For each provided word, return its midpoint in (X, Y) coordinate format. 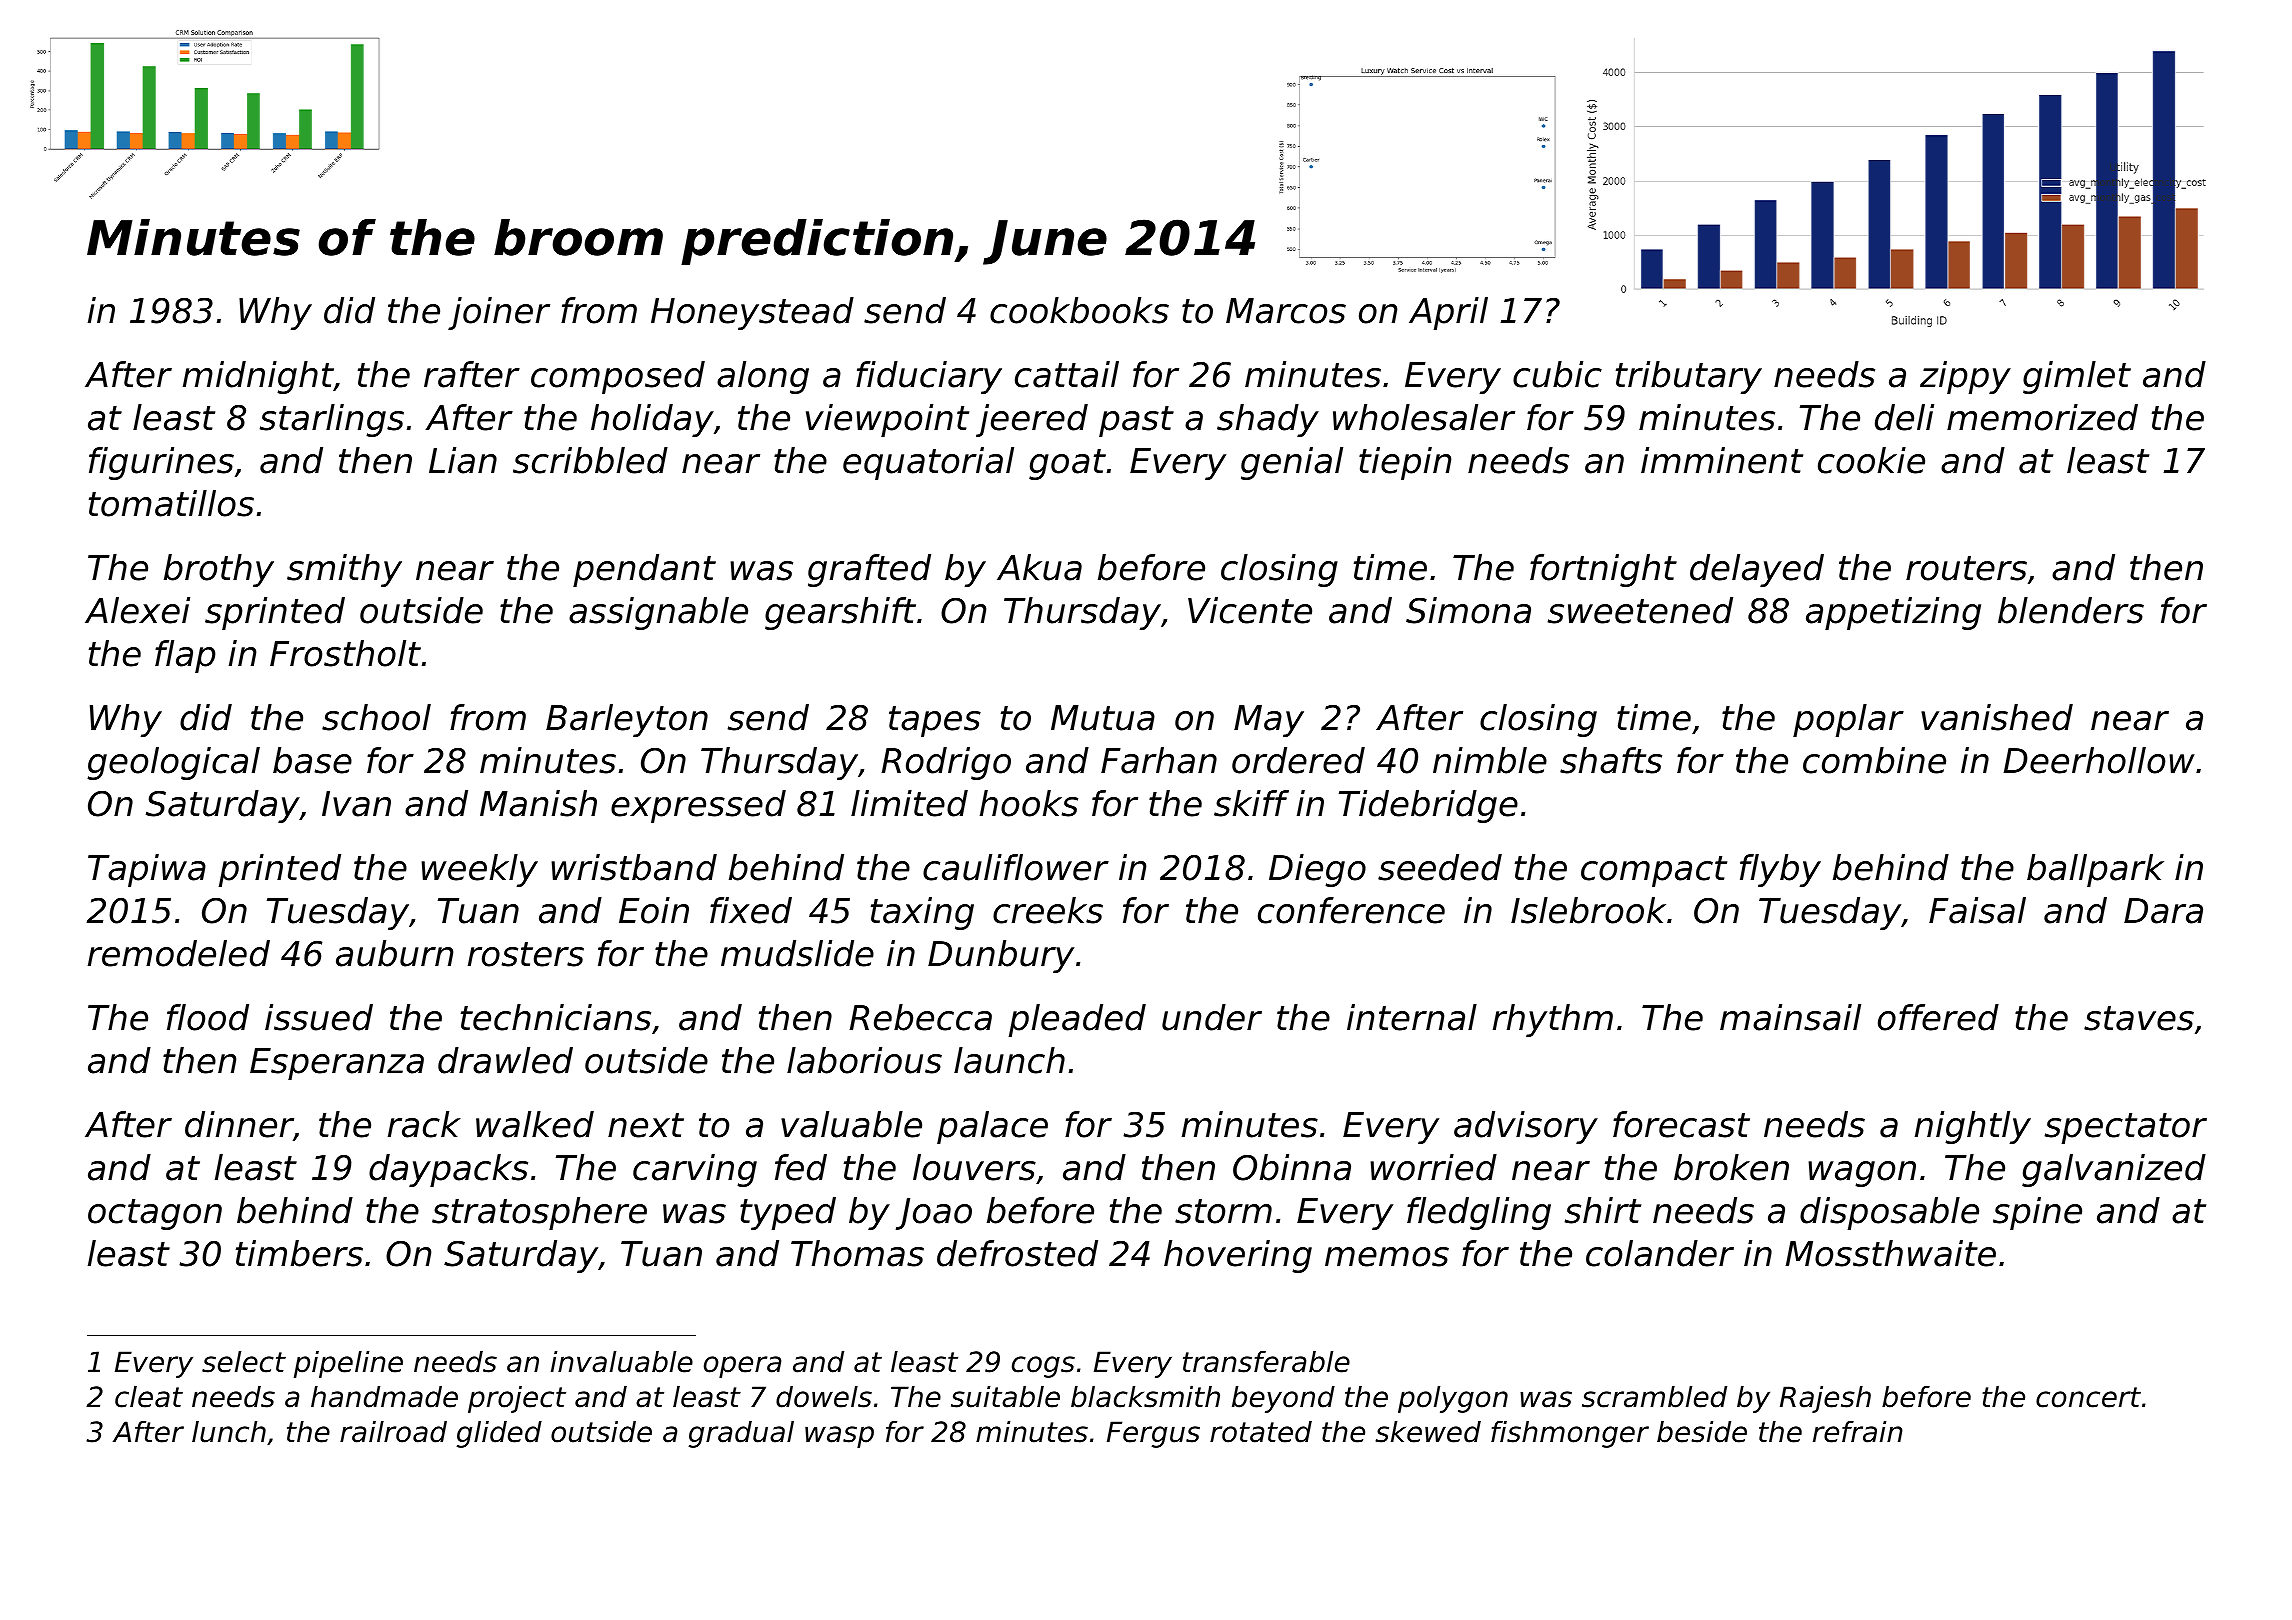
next (646, 1125)
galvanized (2114, 1170)
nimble (1490, 760)
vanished (1997, 717)
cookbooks (1079, 310)
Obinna (1292, 1167)
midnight (258, 377)
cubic (1557, 374)
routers (1966, 568)
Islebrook (1588, 910)
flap (185, 656)
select (244, 1362)
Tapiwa (147, 870)
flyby (1780, 870)
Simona (1468, 610)
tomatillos (171, 503)
